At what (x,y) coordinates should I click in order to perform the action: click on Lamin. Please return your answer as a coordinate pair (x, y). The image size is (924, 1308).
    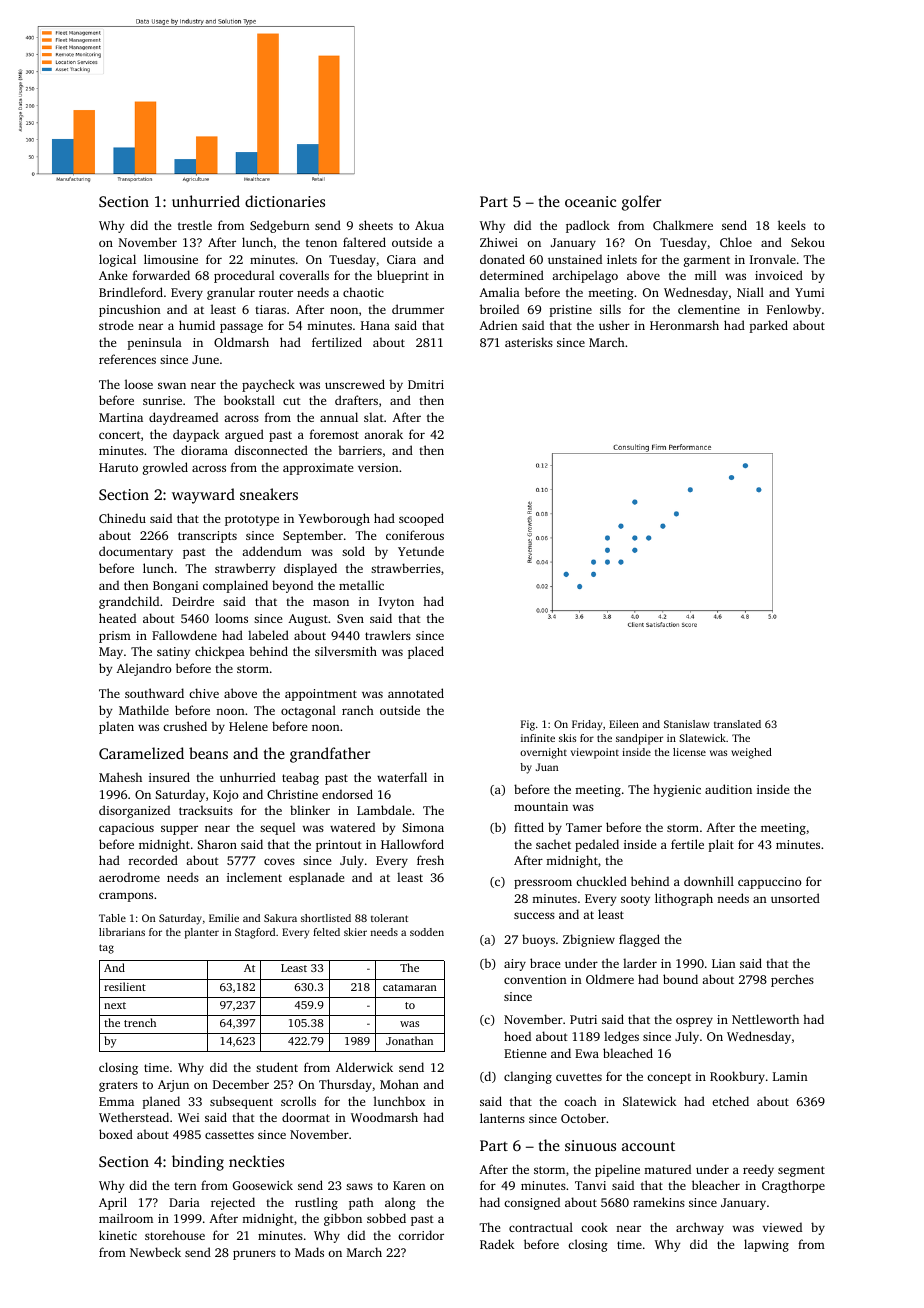
    Looking at the image, I should click on (790, 1076).
